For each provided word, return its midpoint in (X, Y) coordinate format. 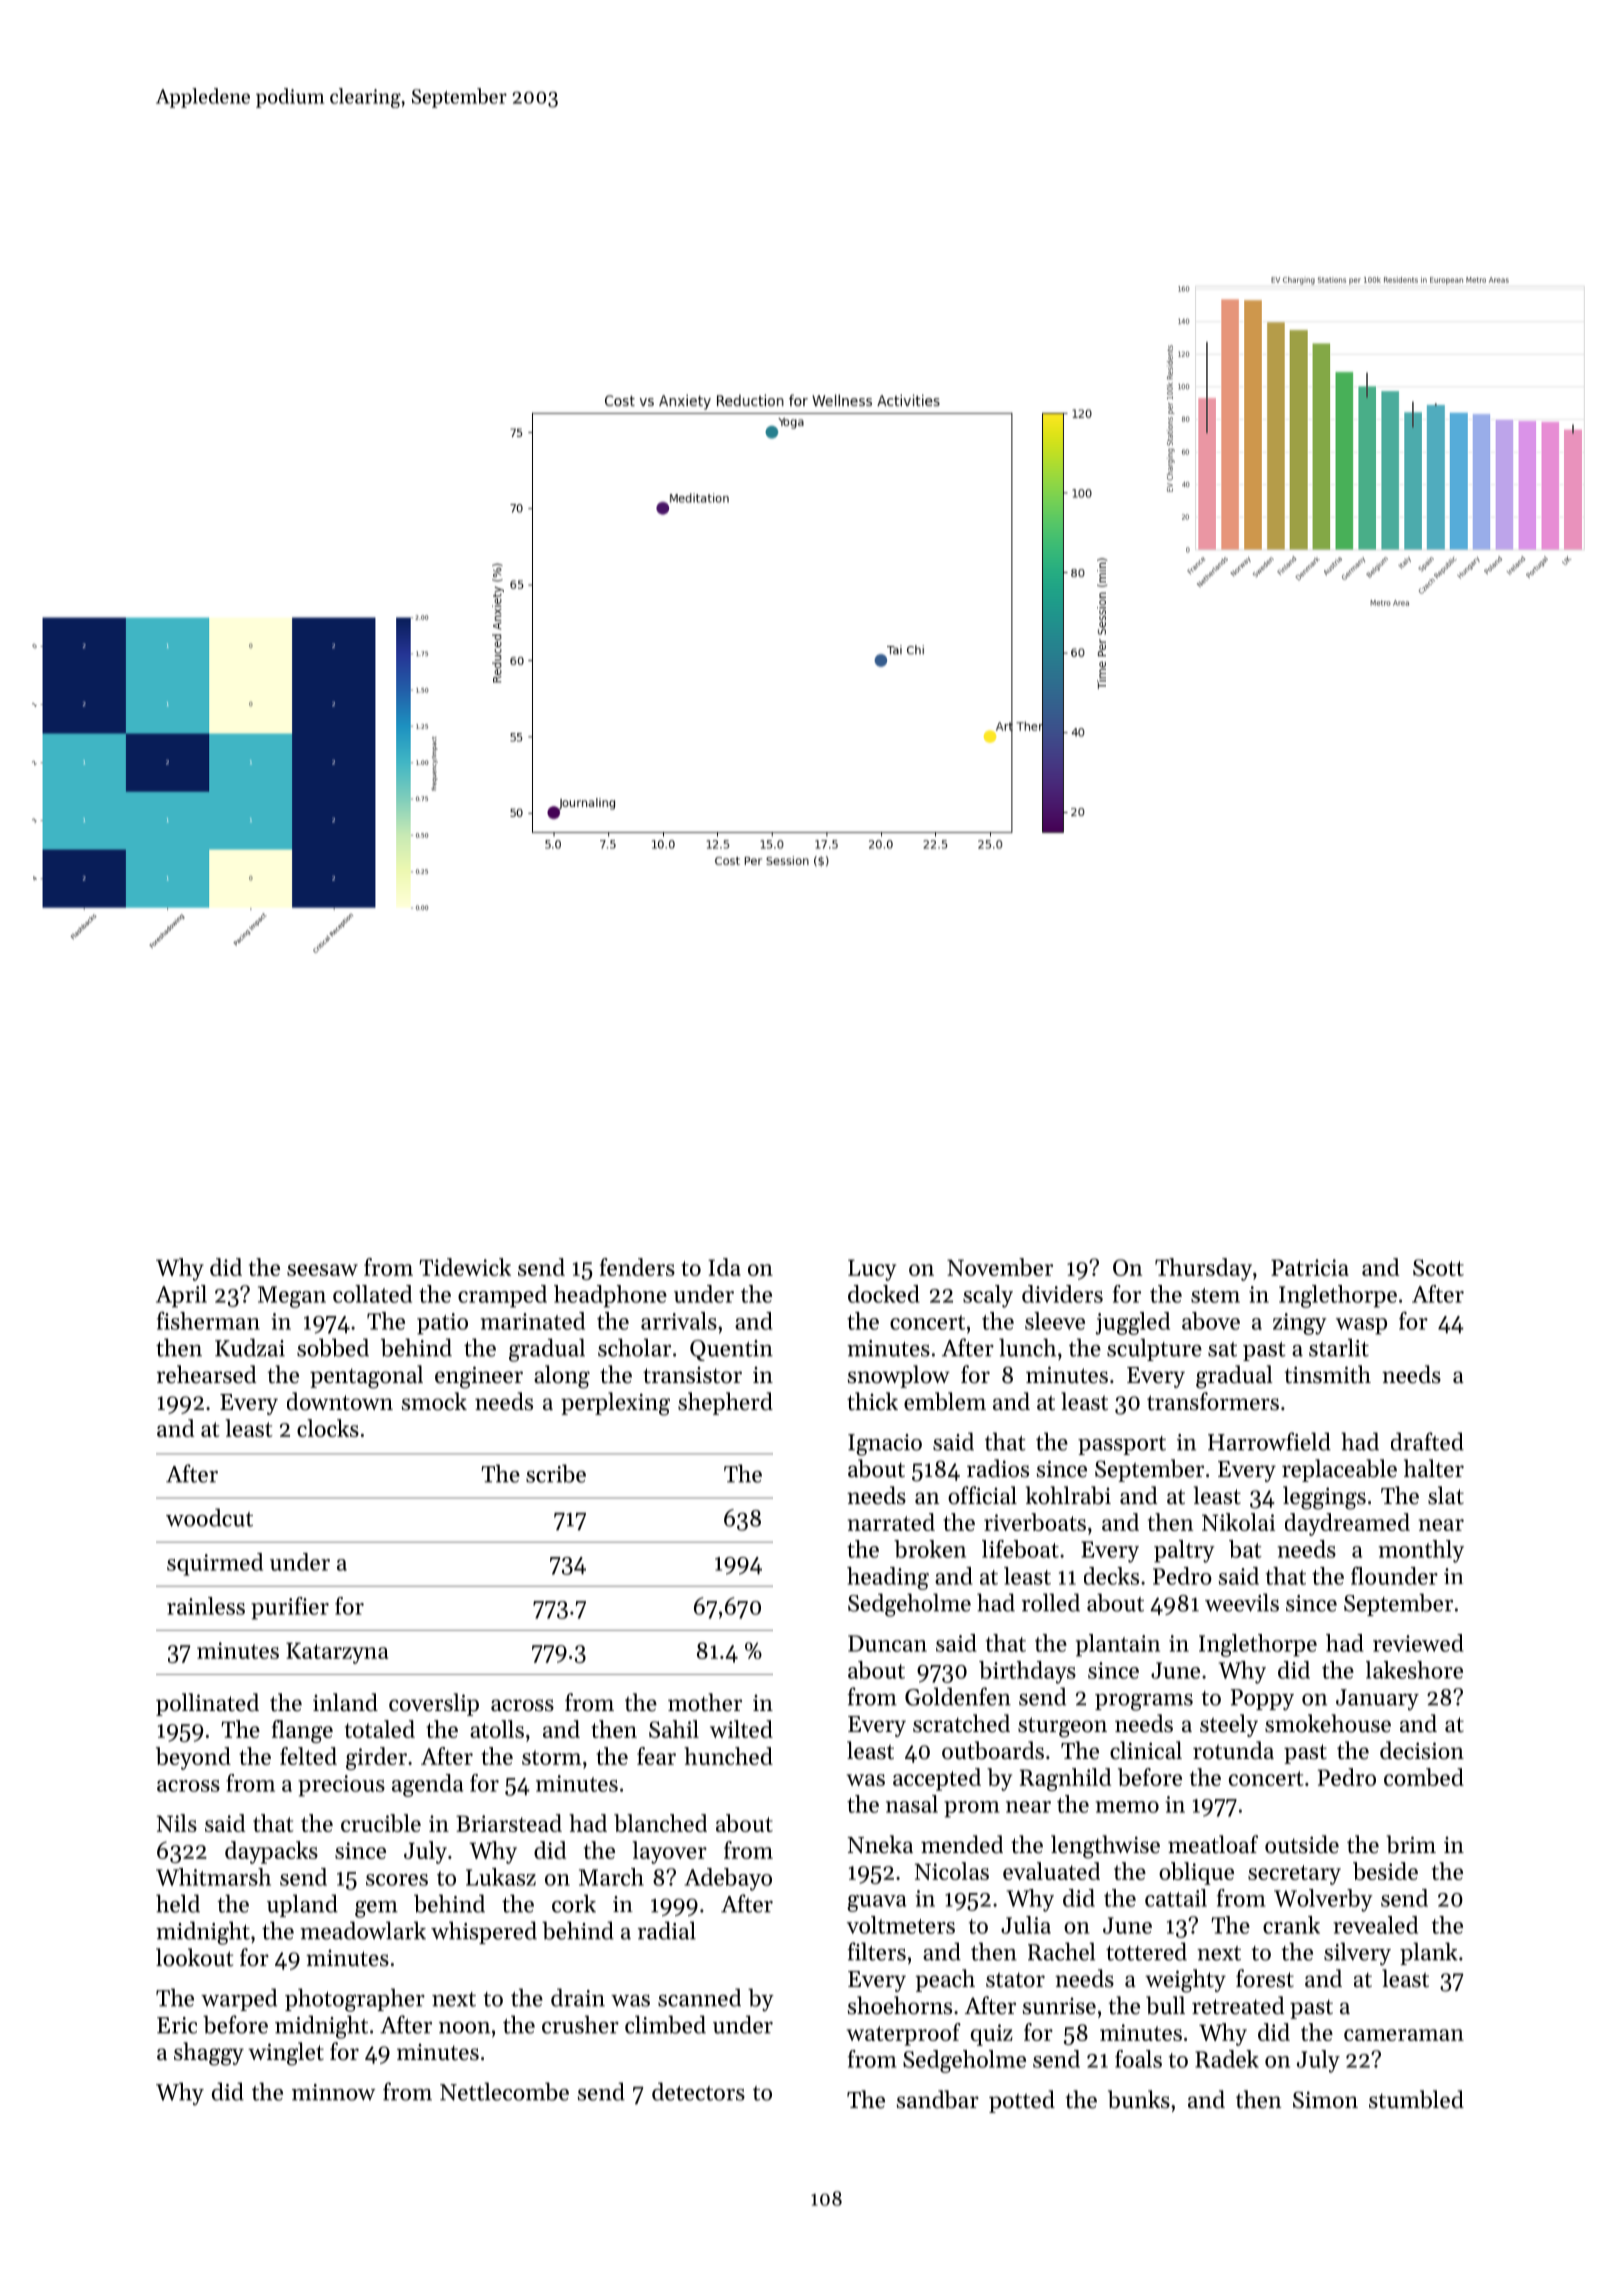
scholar (634, 1347)
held (178, 1903)
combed (1424, 1777)
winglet (286, 2054)
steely (1229, 1725)
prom (972, 1809)
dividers (1062, 1294)
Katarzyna (337, 1653)
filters (876, 1951)
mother (705, 1702)
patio (442, 1324)
